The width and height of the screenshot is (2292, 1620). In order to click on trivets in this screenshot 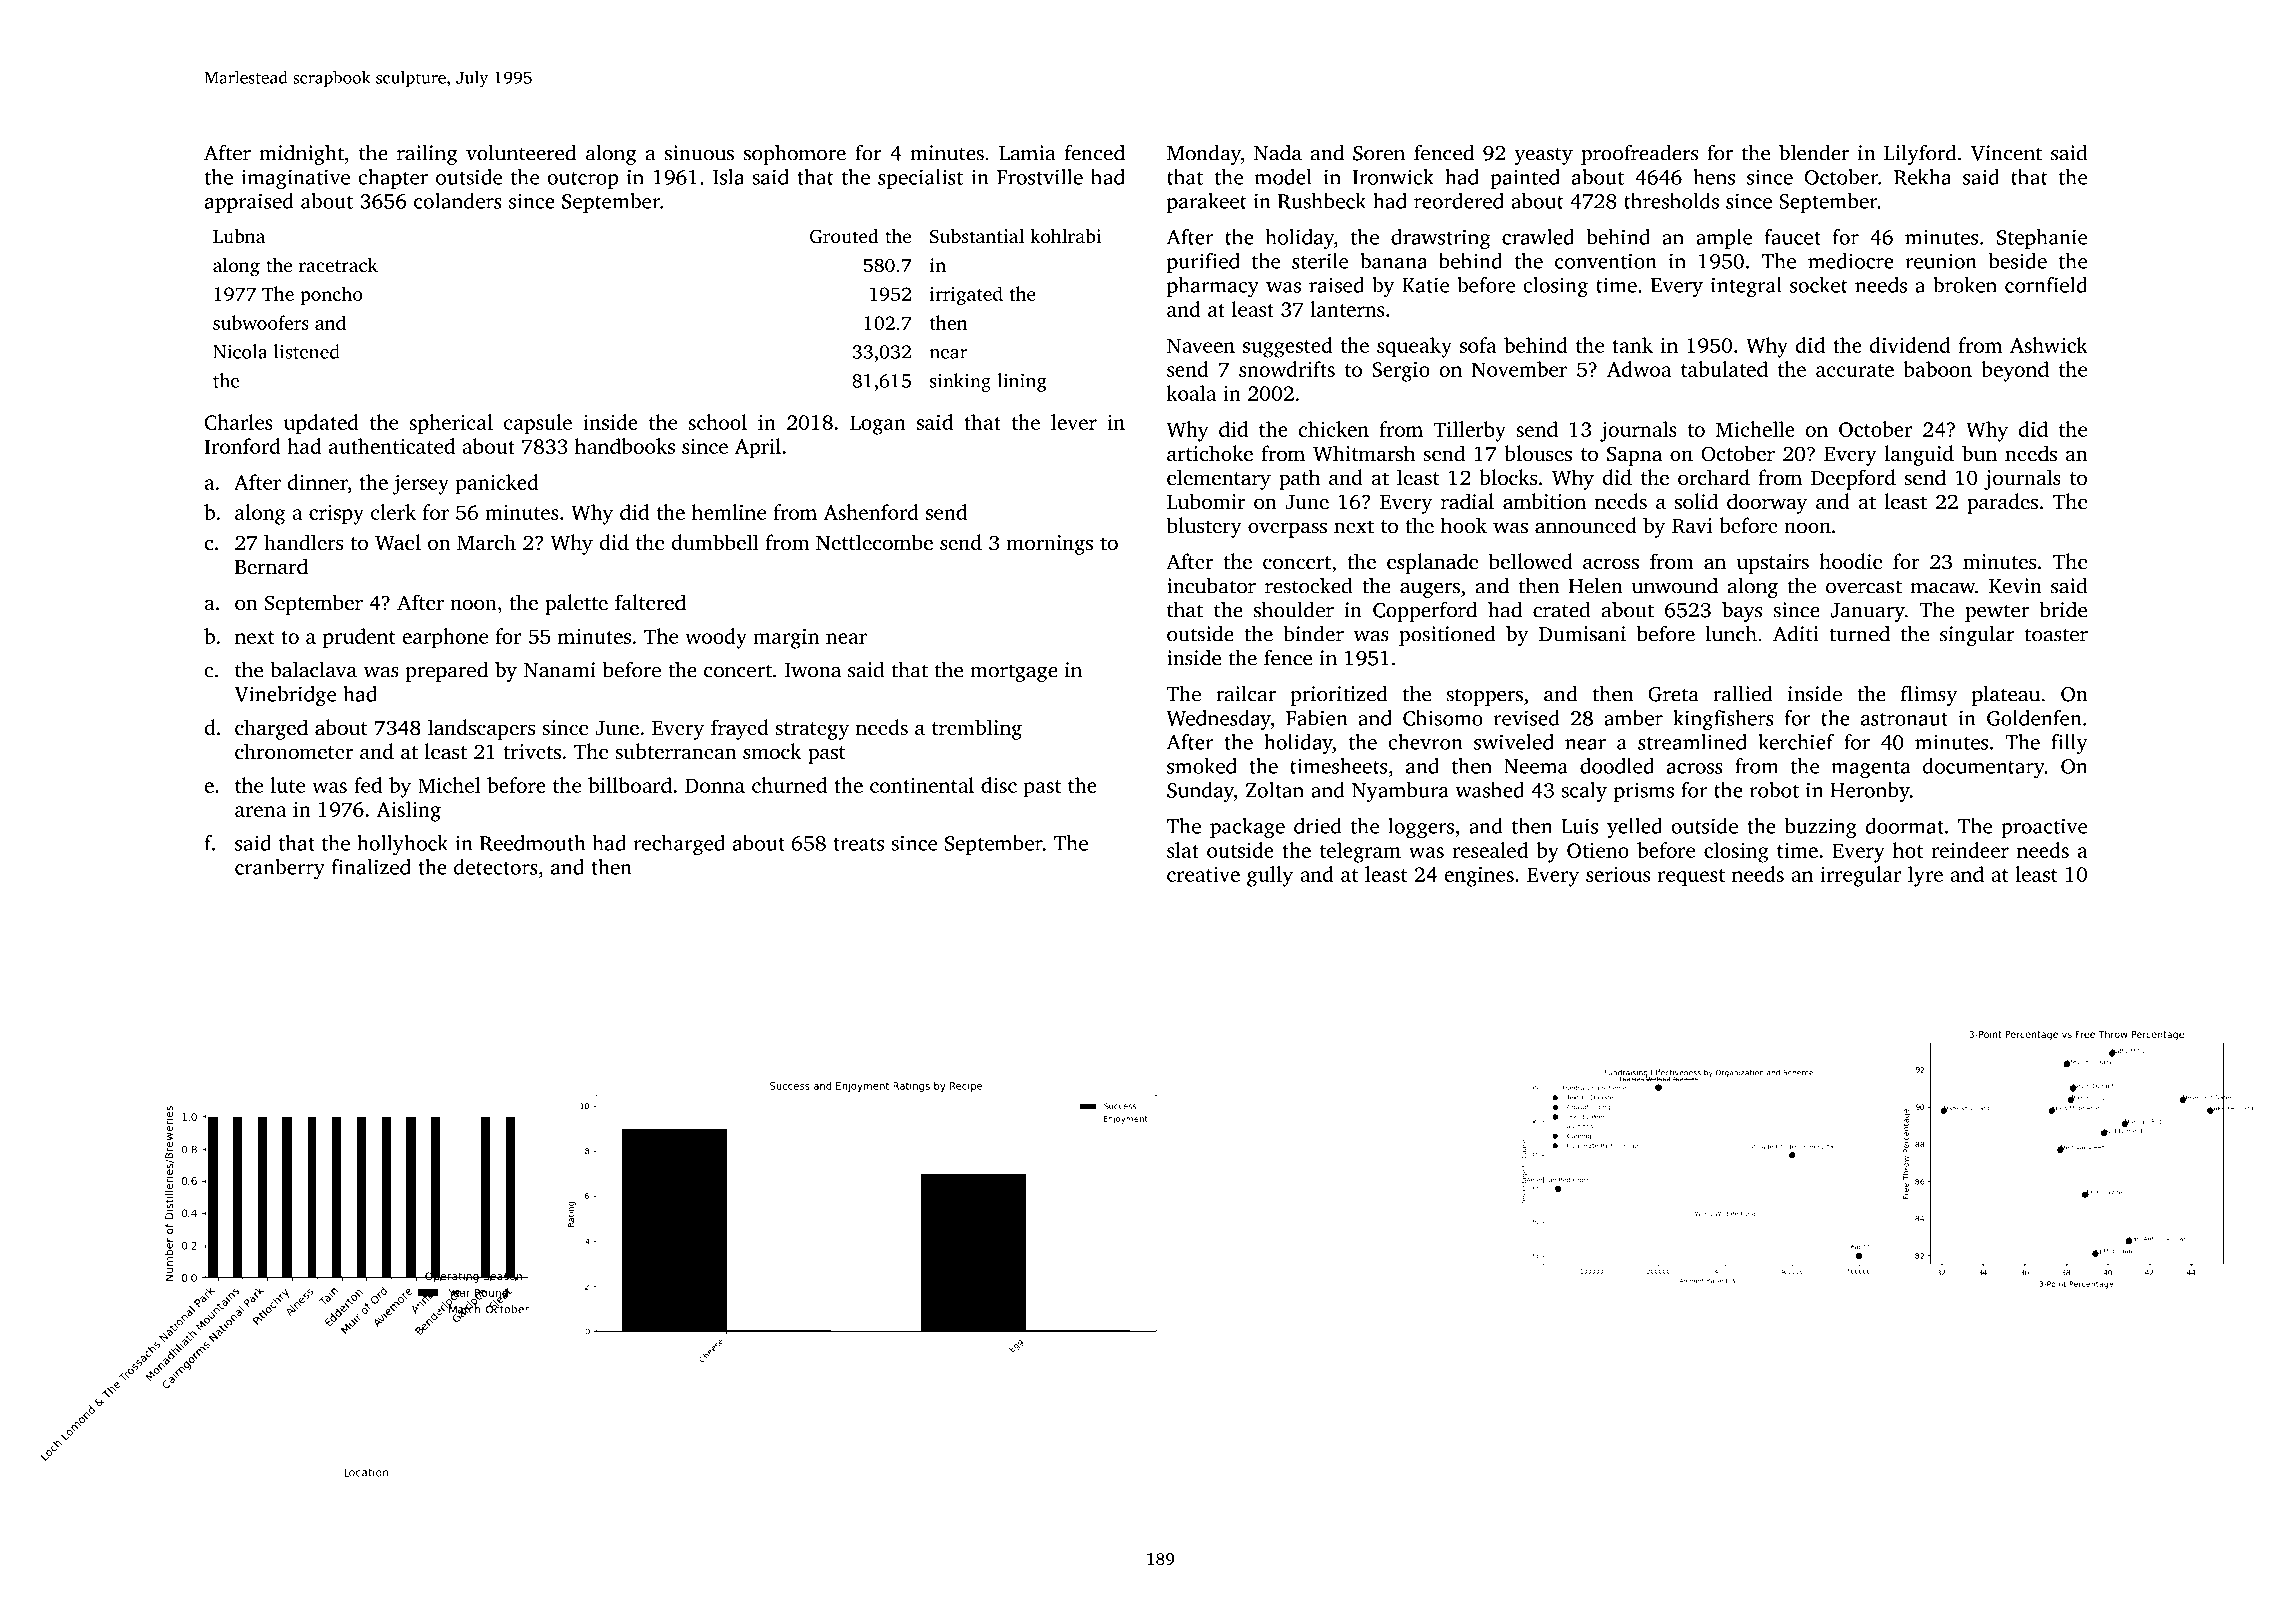, I will do `click(532, 751)`.
